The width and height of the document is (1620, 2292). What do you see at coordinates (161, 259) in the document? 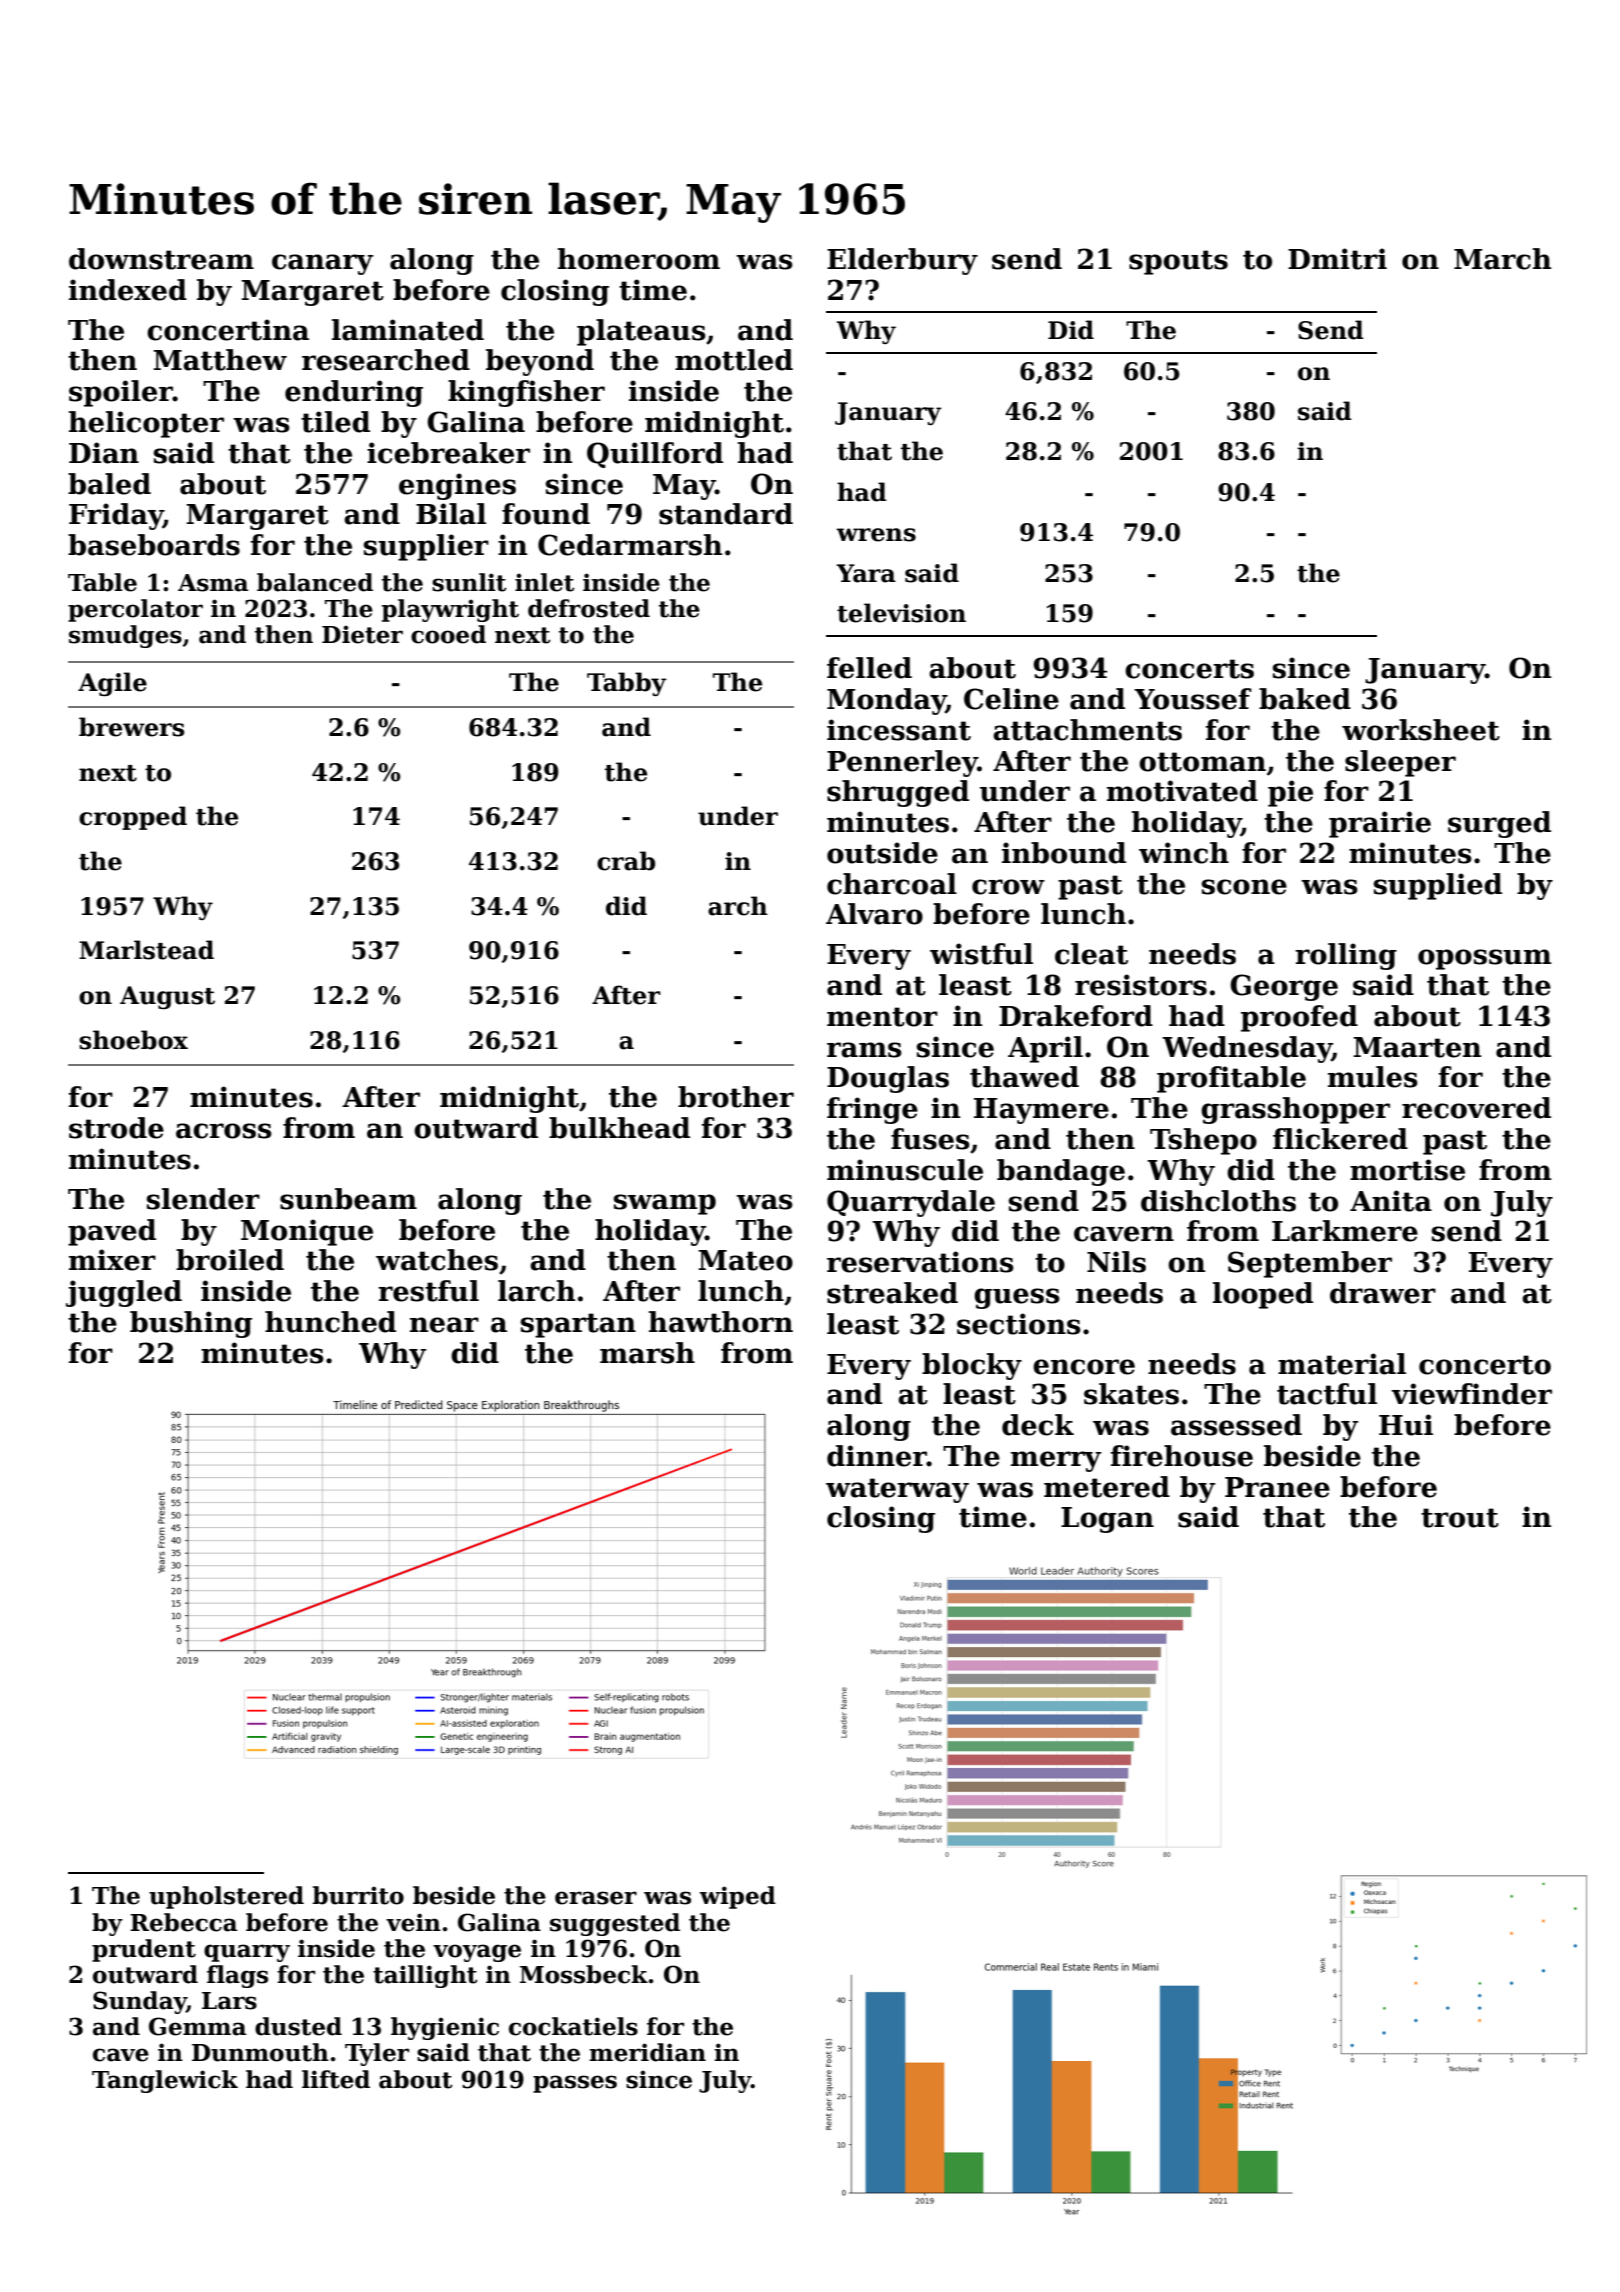
I see `downstream` at bounding box center [161, 259].
